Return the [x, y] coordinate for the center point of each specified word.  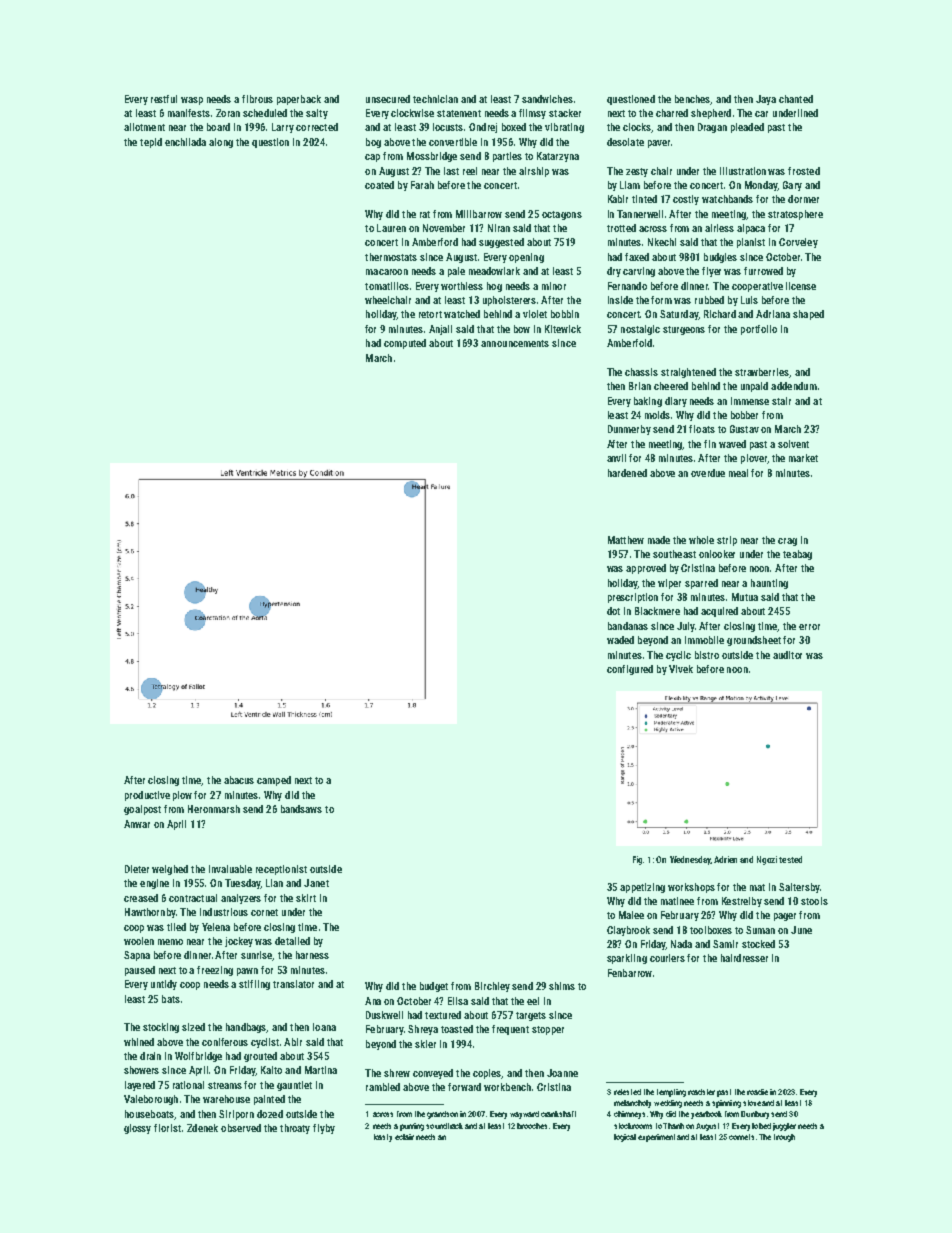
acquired [719, 612]
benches [692, 99]
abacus [239, 780]
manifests [189, 113]
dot [613, 611]
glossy [137, 1129]
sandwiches [547, 99]
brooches [532, 1126]
